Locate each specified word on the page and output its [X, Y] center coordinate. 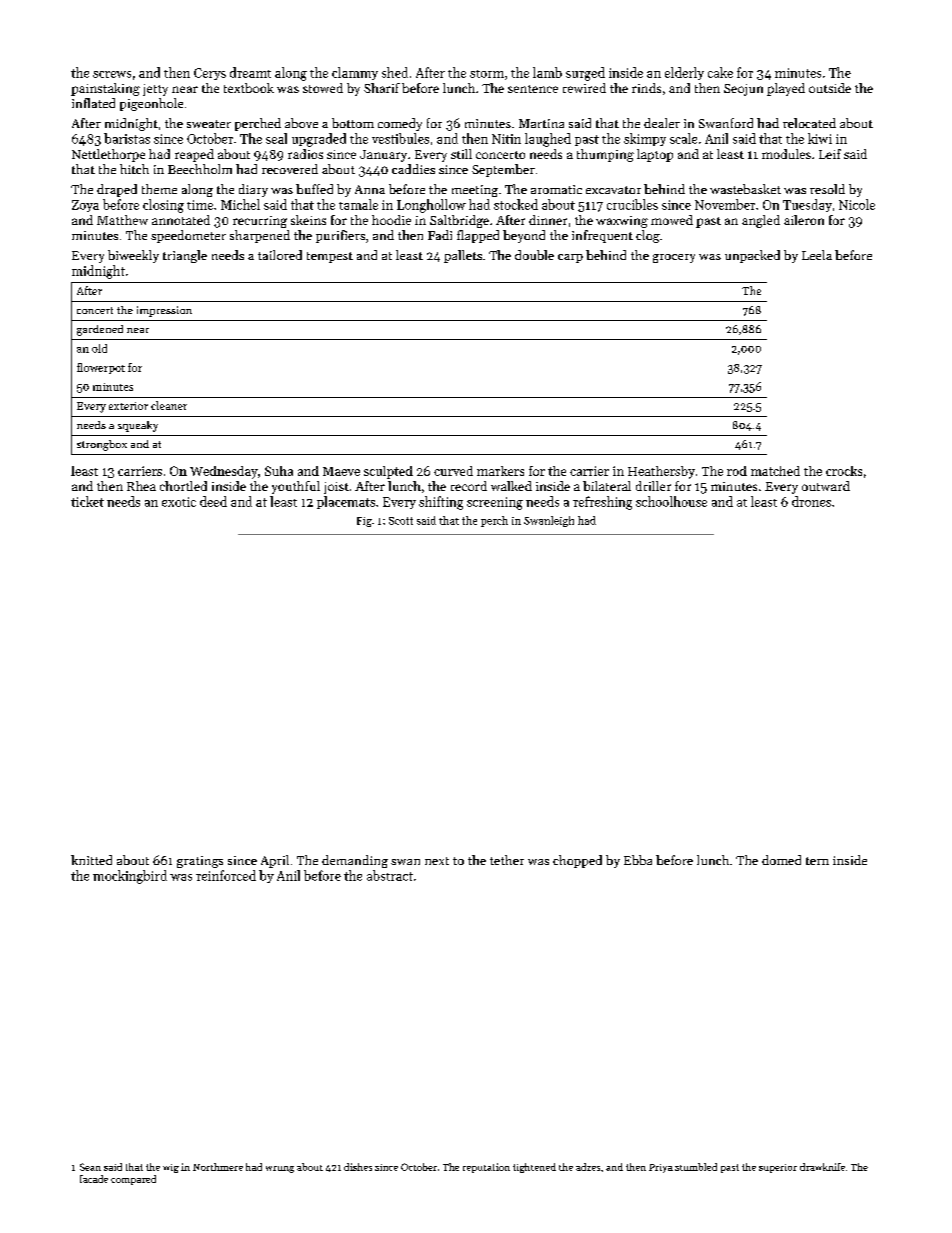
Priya [661, 1168]
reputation [486, 1168]
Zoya [85, 206]
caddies [413, 169]
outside [830, 88]
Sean [90, 1167]
